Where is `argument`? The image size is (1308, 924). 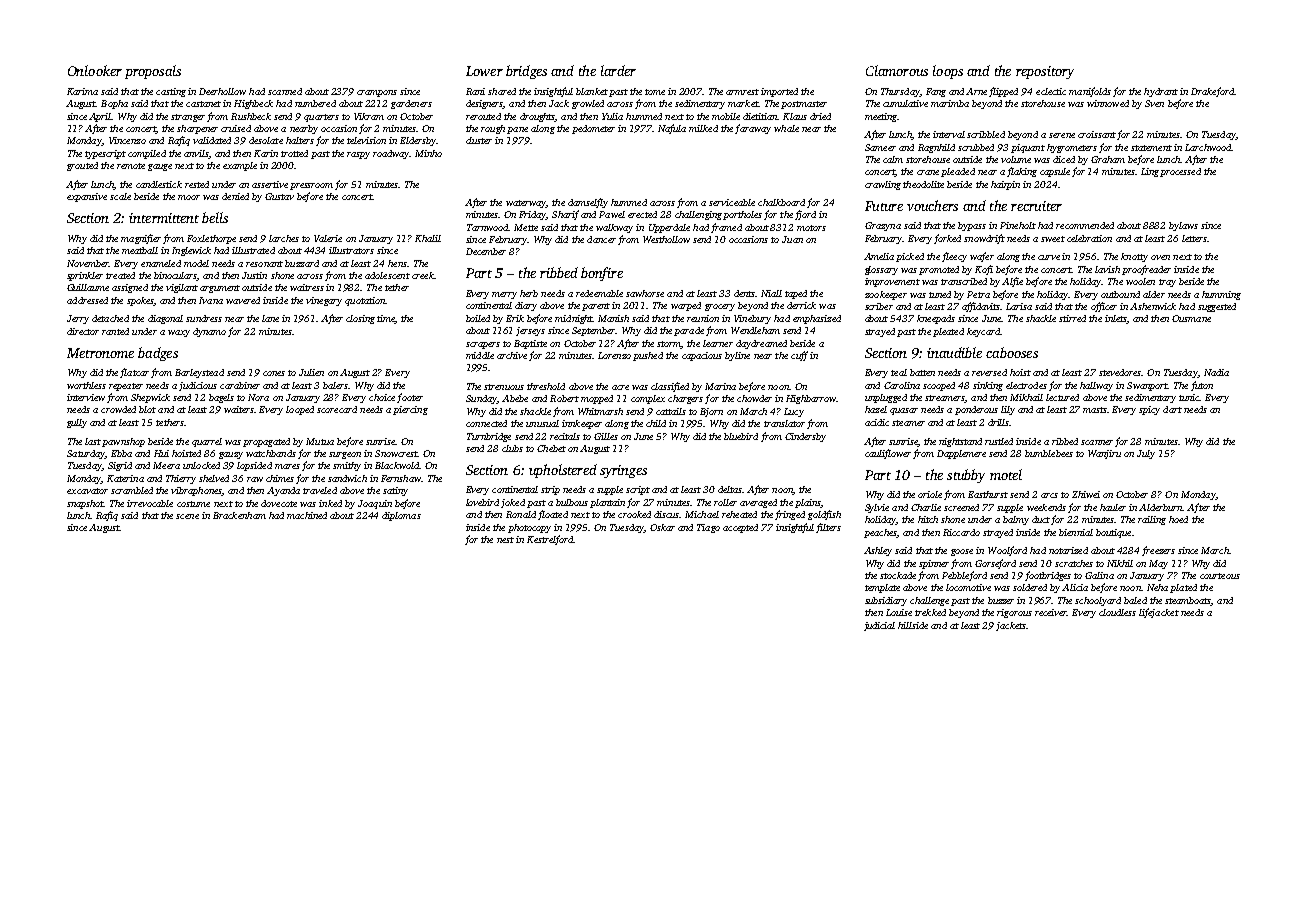 argument is located at coordinates (220, 289).
